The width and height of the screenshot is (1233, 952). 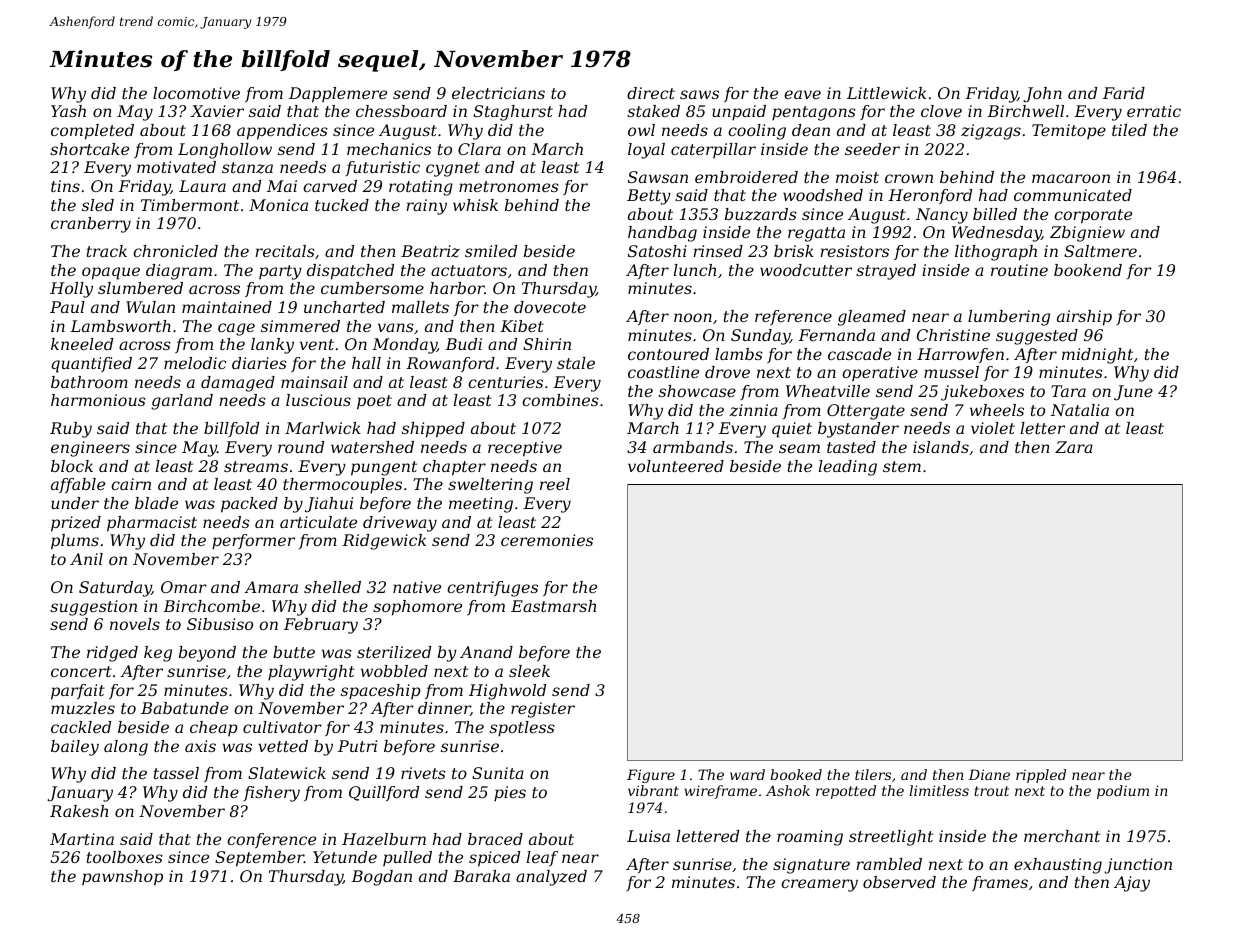 I want to click on spotless, so click(x=522, y=729).
